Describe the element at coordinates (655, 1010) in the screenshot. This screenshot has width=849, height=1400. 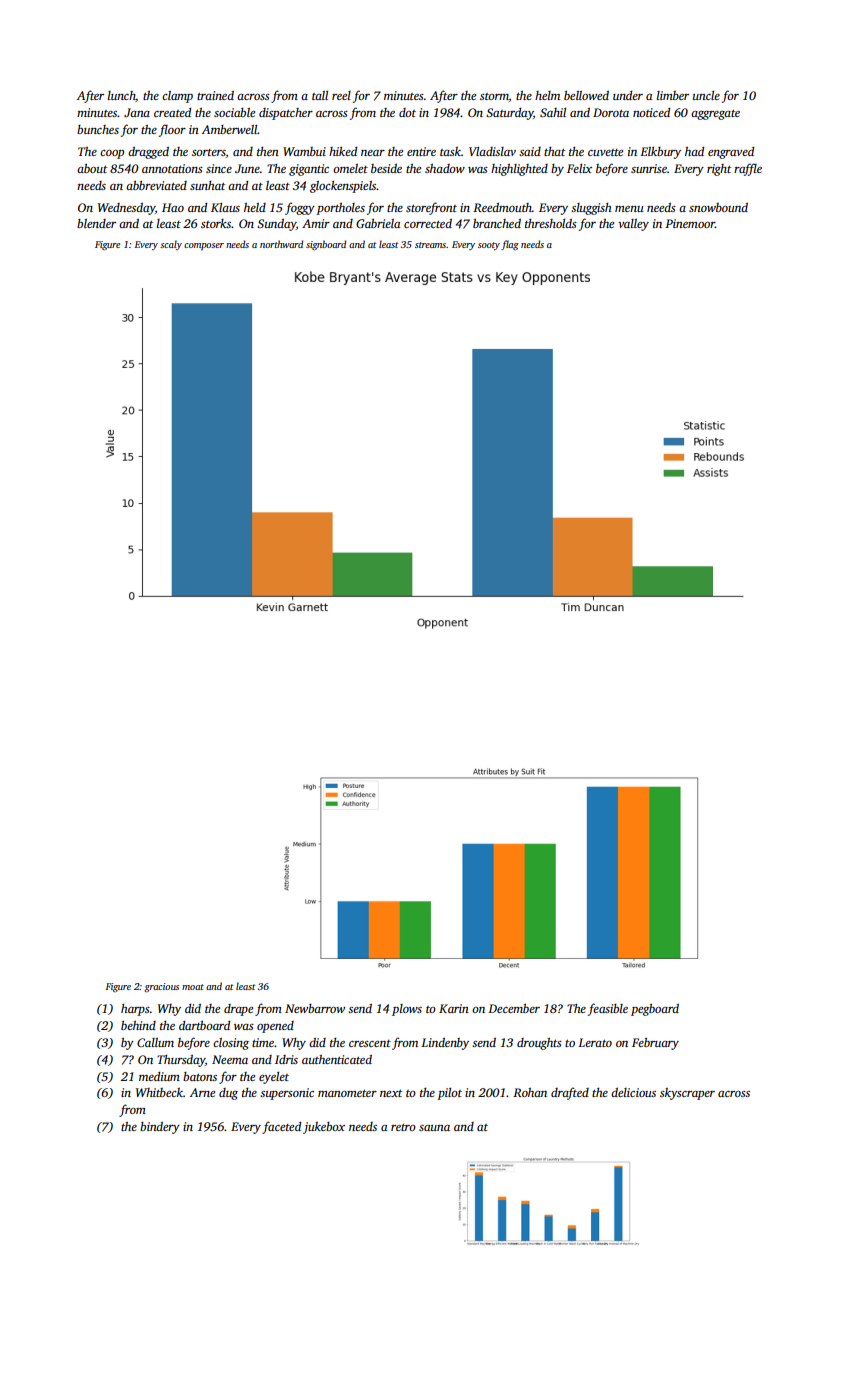
I see `pegboard` at that location.
